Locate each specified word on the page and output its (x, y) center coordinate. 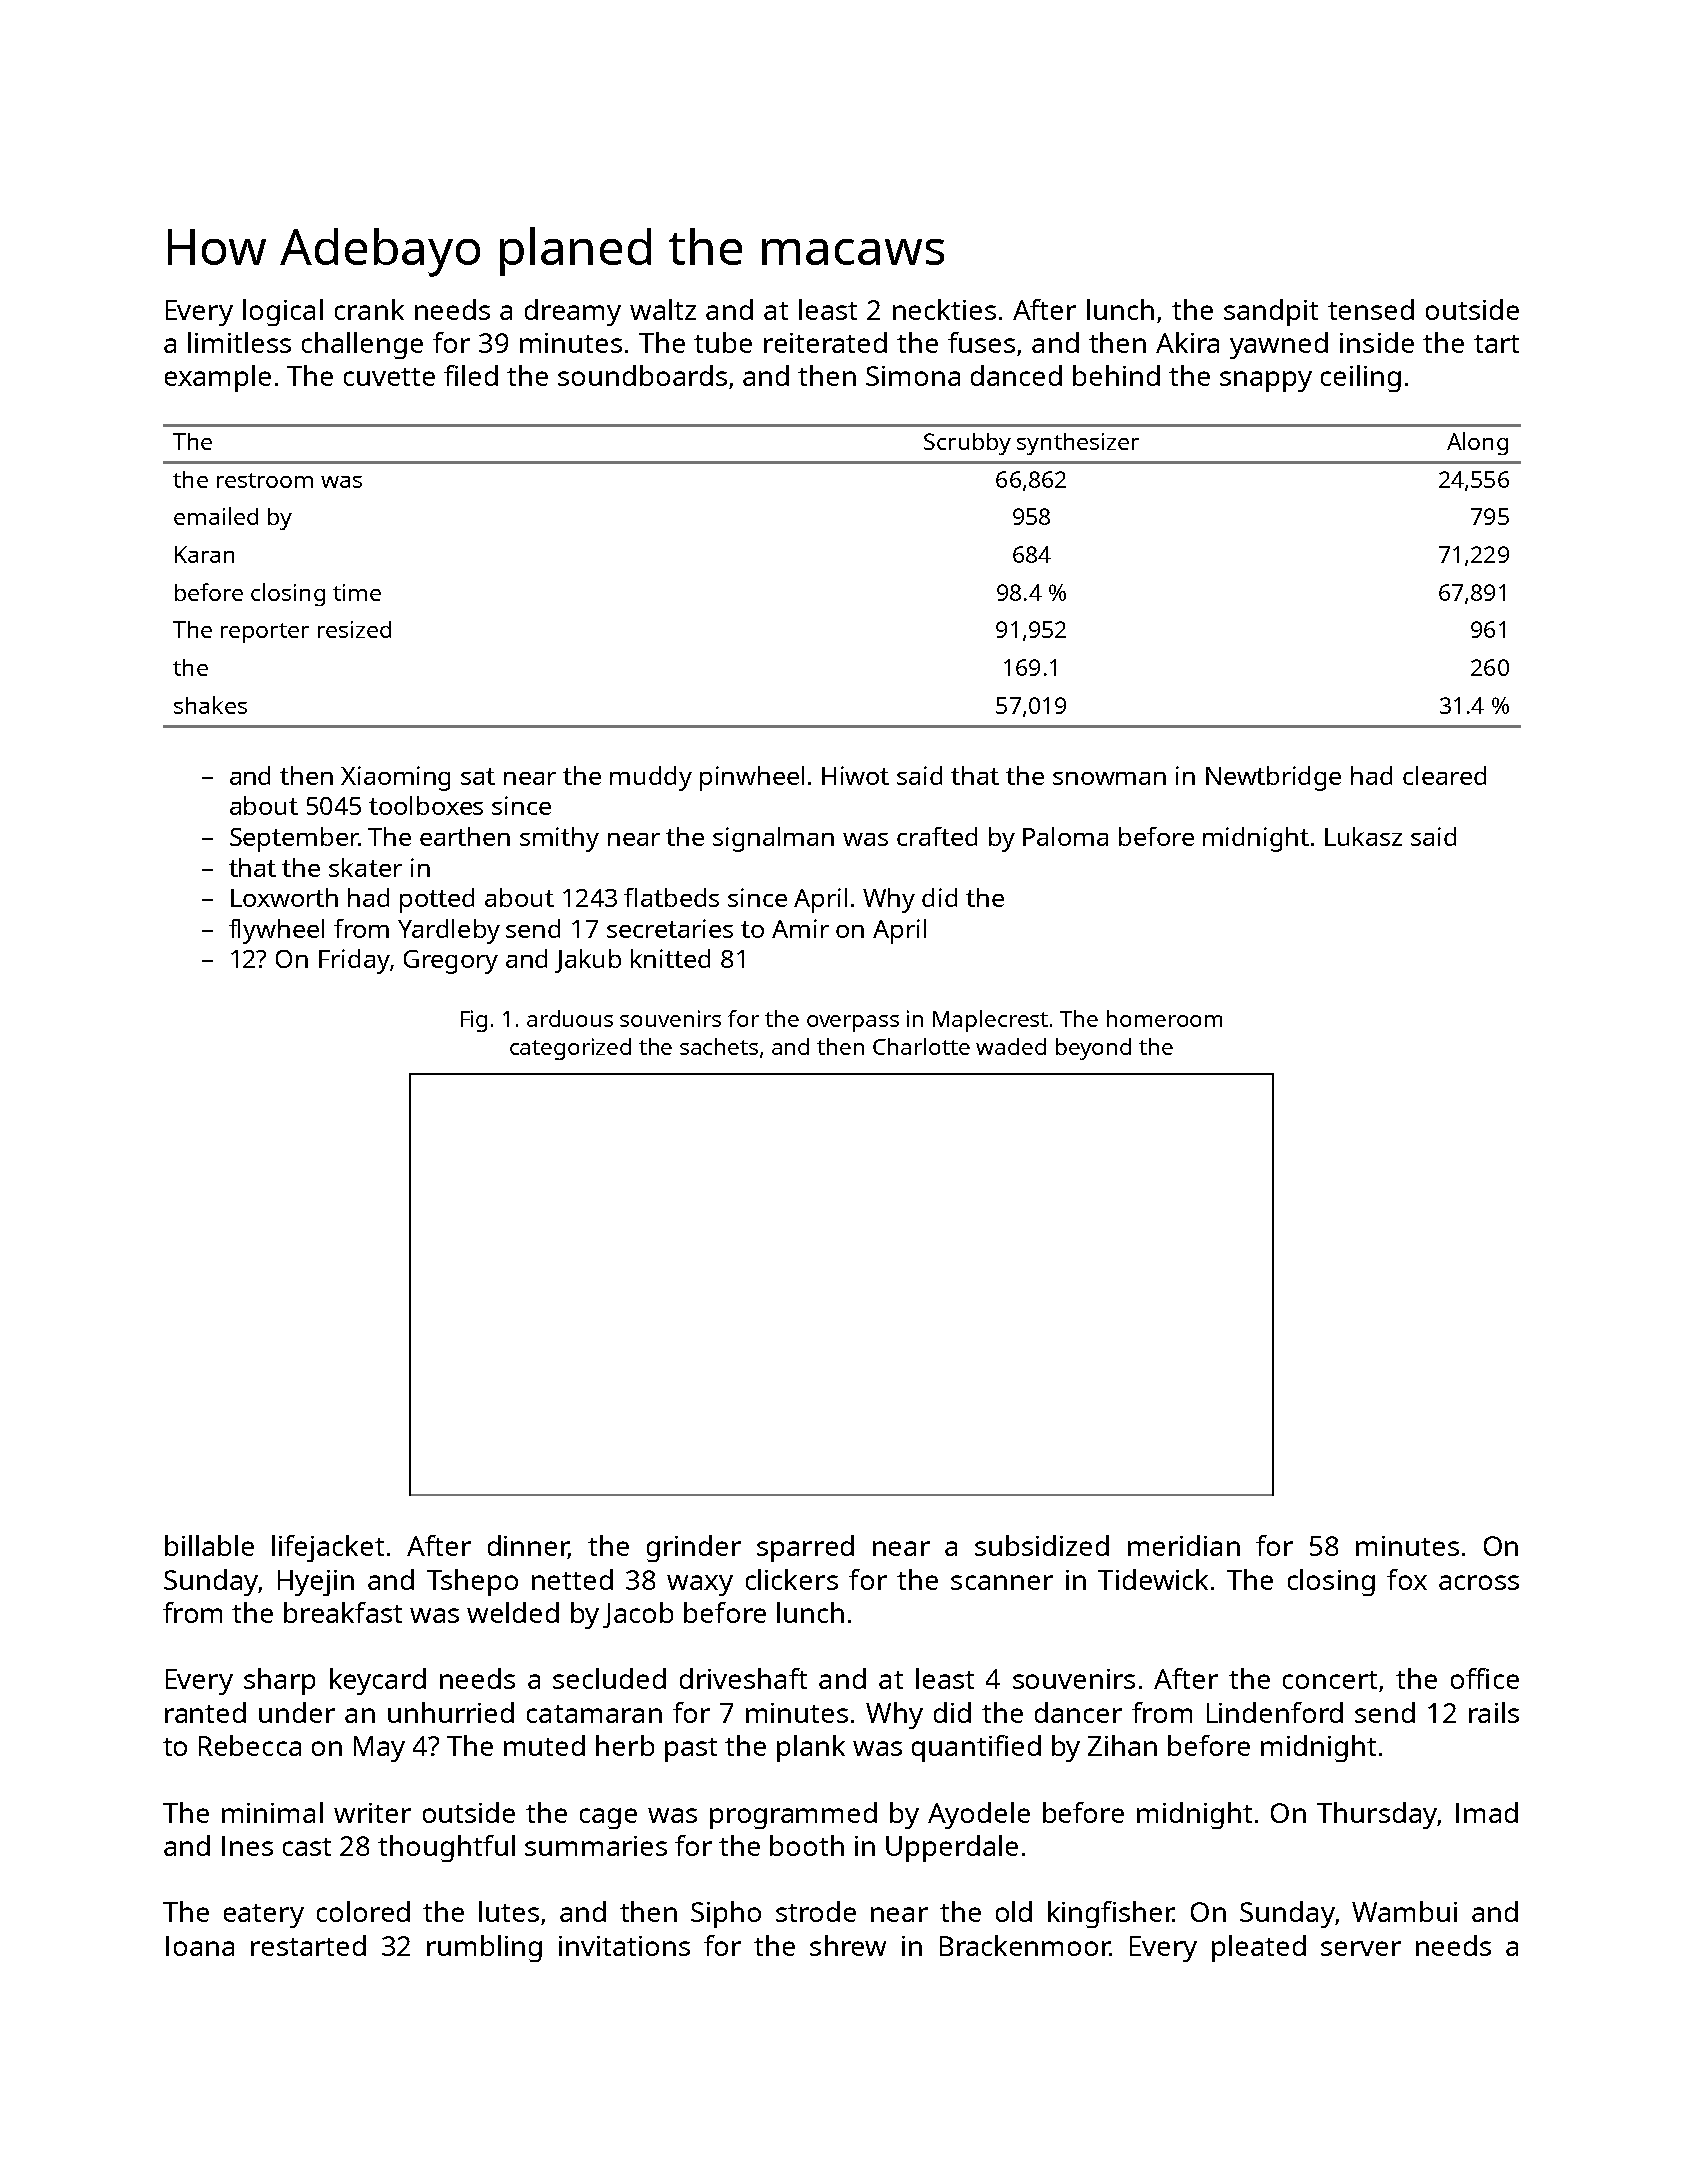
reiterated (825, 342)
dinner (528, 1547)
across (1479, 1582)
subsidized (1042, 1545)
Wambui (1404, 1911)
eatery (264, 1916)
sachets (719, 1046)
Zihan (1122, 1745)
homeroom (1164, 1018)
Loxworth (284, 897)
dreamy (573, 312)
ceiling (1361, 378)
